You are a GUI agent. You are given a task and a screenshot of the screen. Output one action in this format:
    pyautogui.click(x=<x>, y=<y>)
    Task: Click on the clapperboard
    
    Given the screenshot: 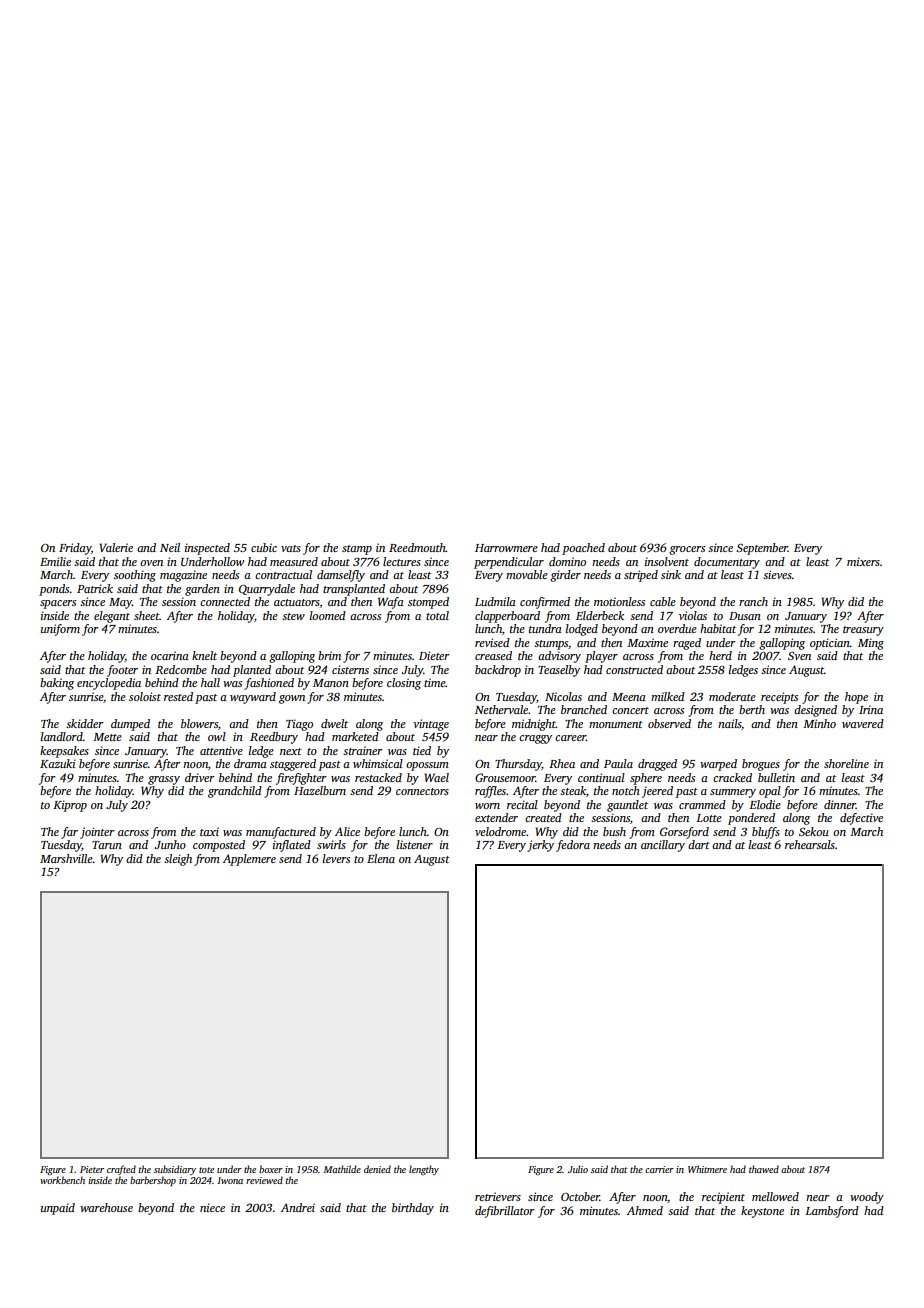 What is the action you would take?
    pyautogui.click(x=507, y=617)
